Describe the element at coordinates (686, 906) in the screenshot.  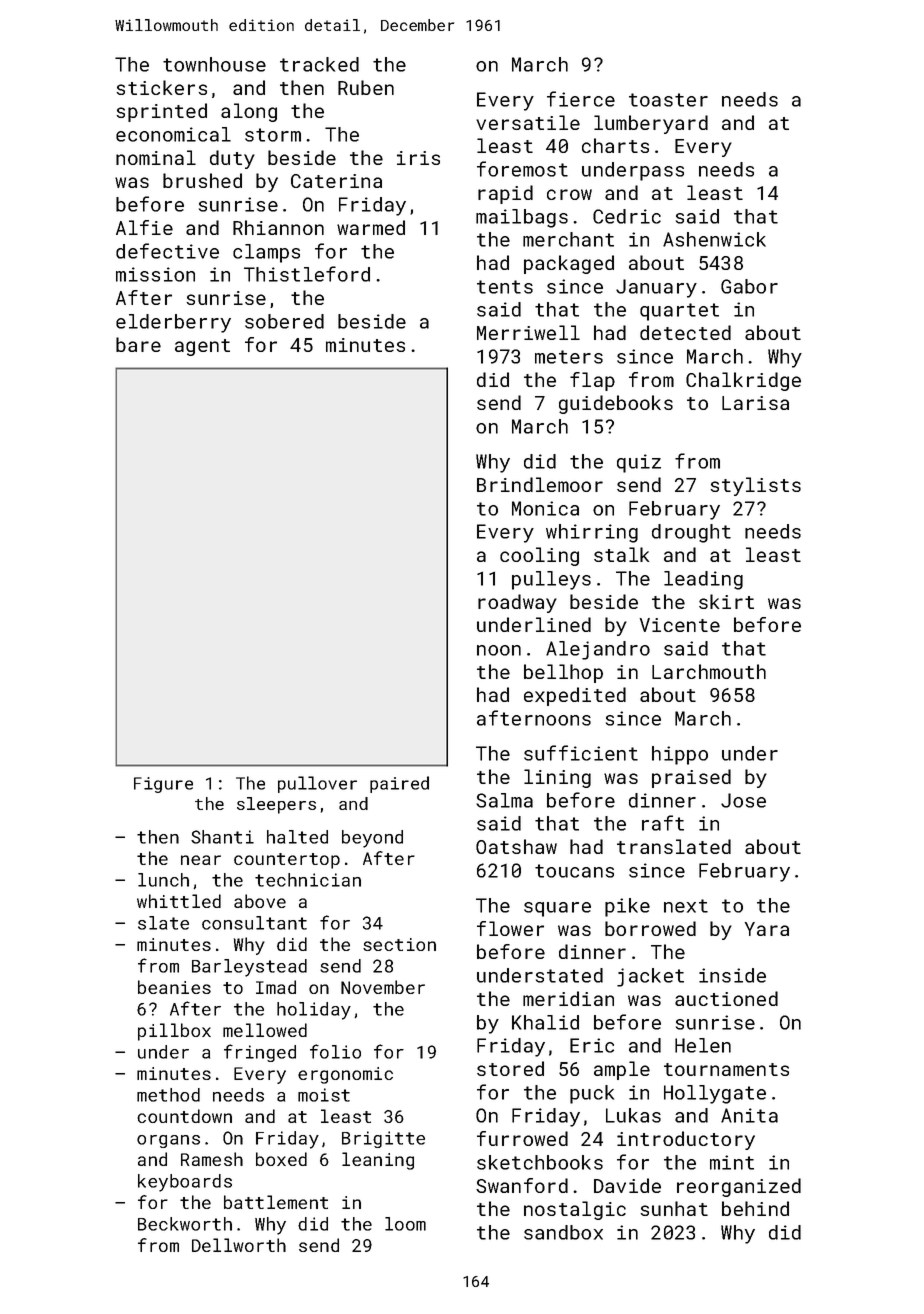
I see `next` at that location.
